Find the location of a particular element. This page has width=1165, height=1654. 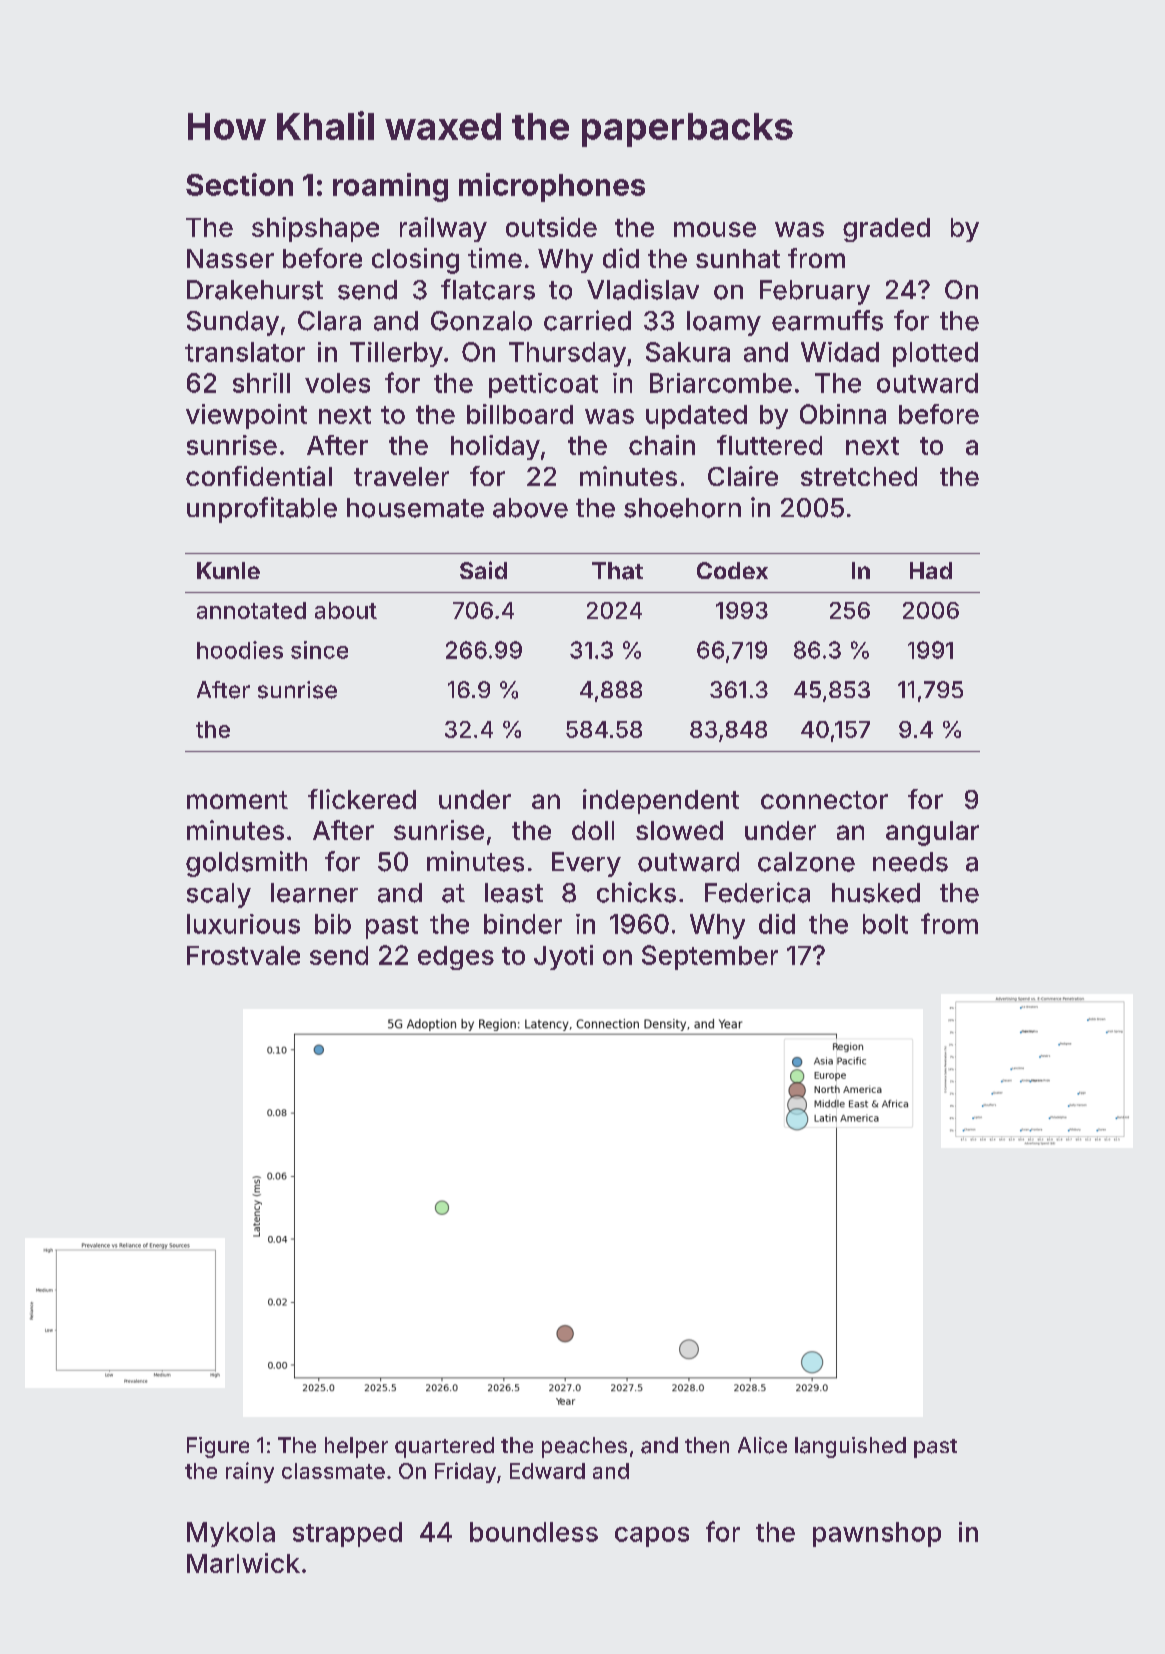

boundless is located at coordinates (534, 1532).
